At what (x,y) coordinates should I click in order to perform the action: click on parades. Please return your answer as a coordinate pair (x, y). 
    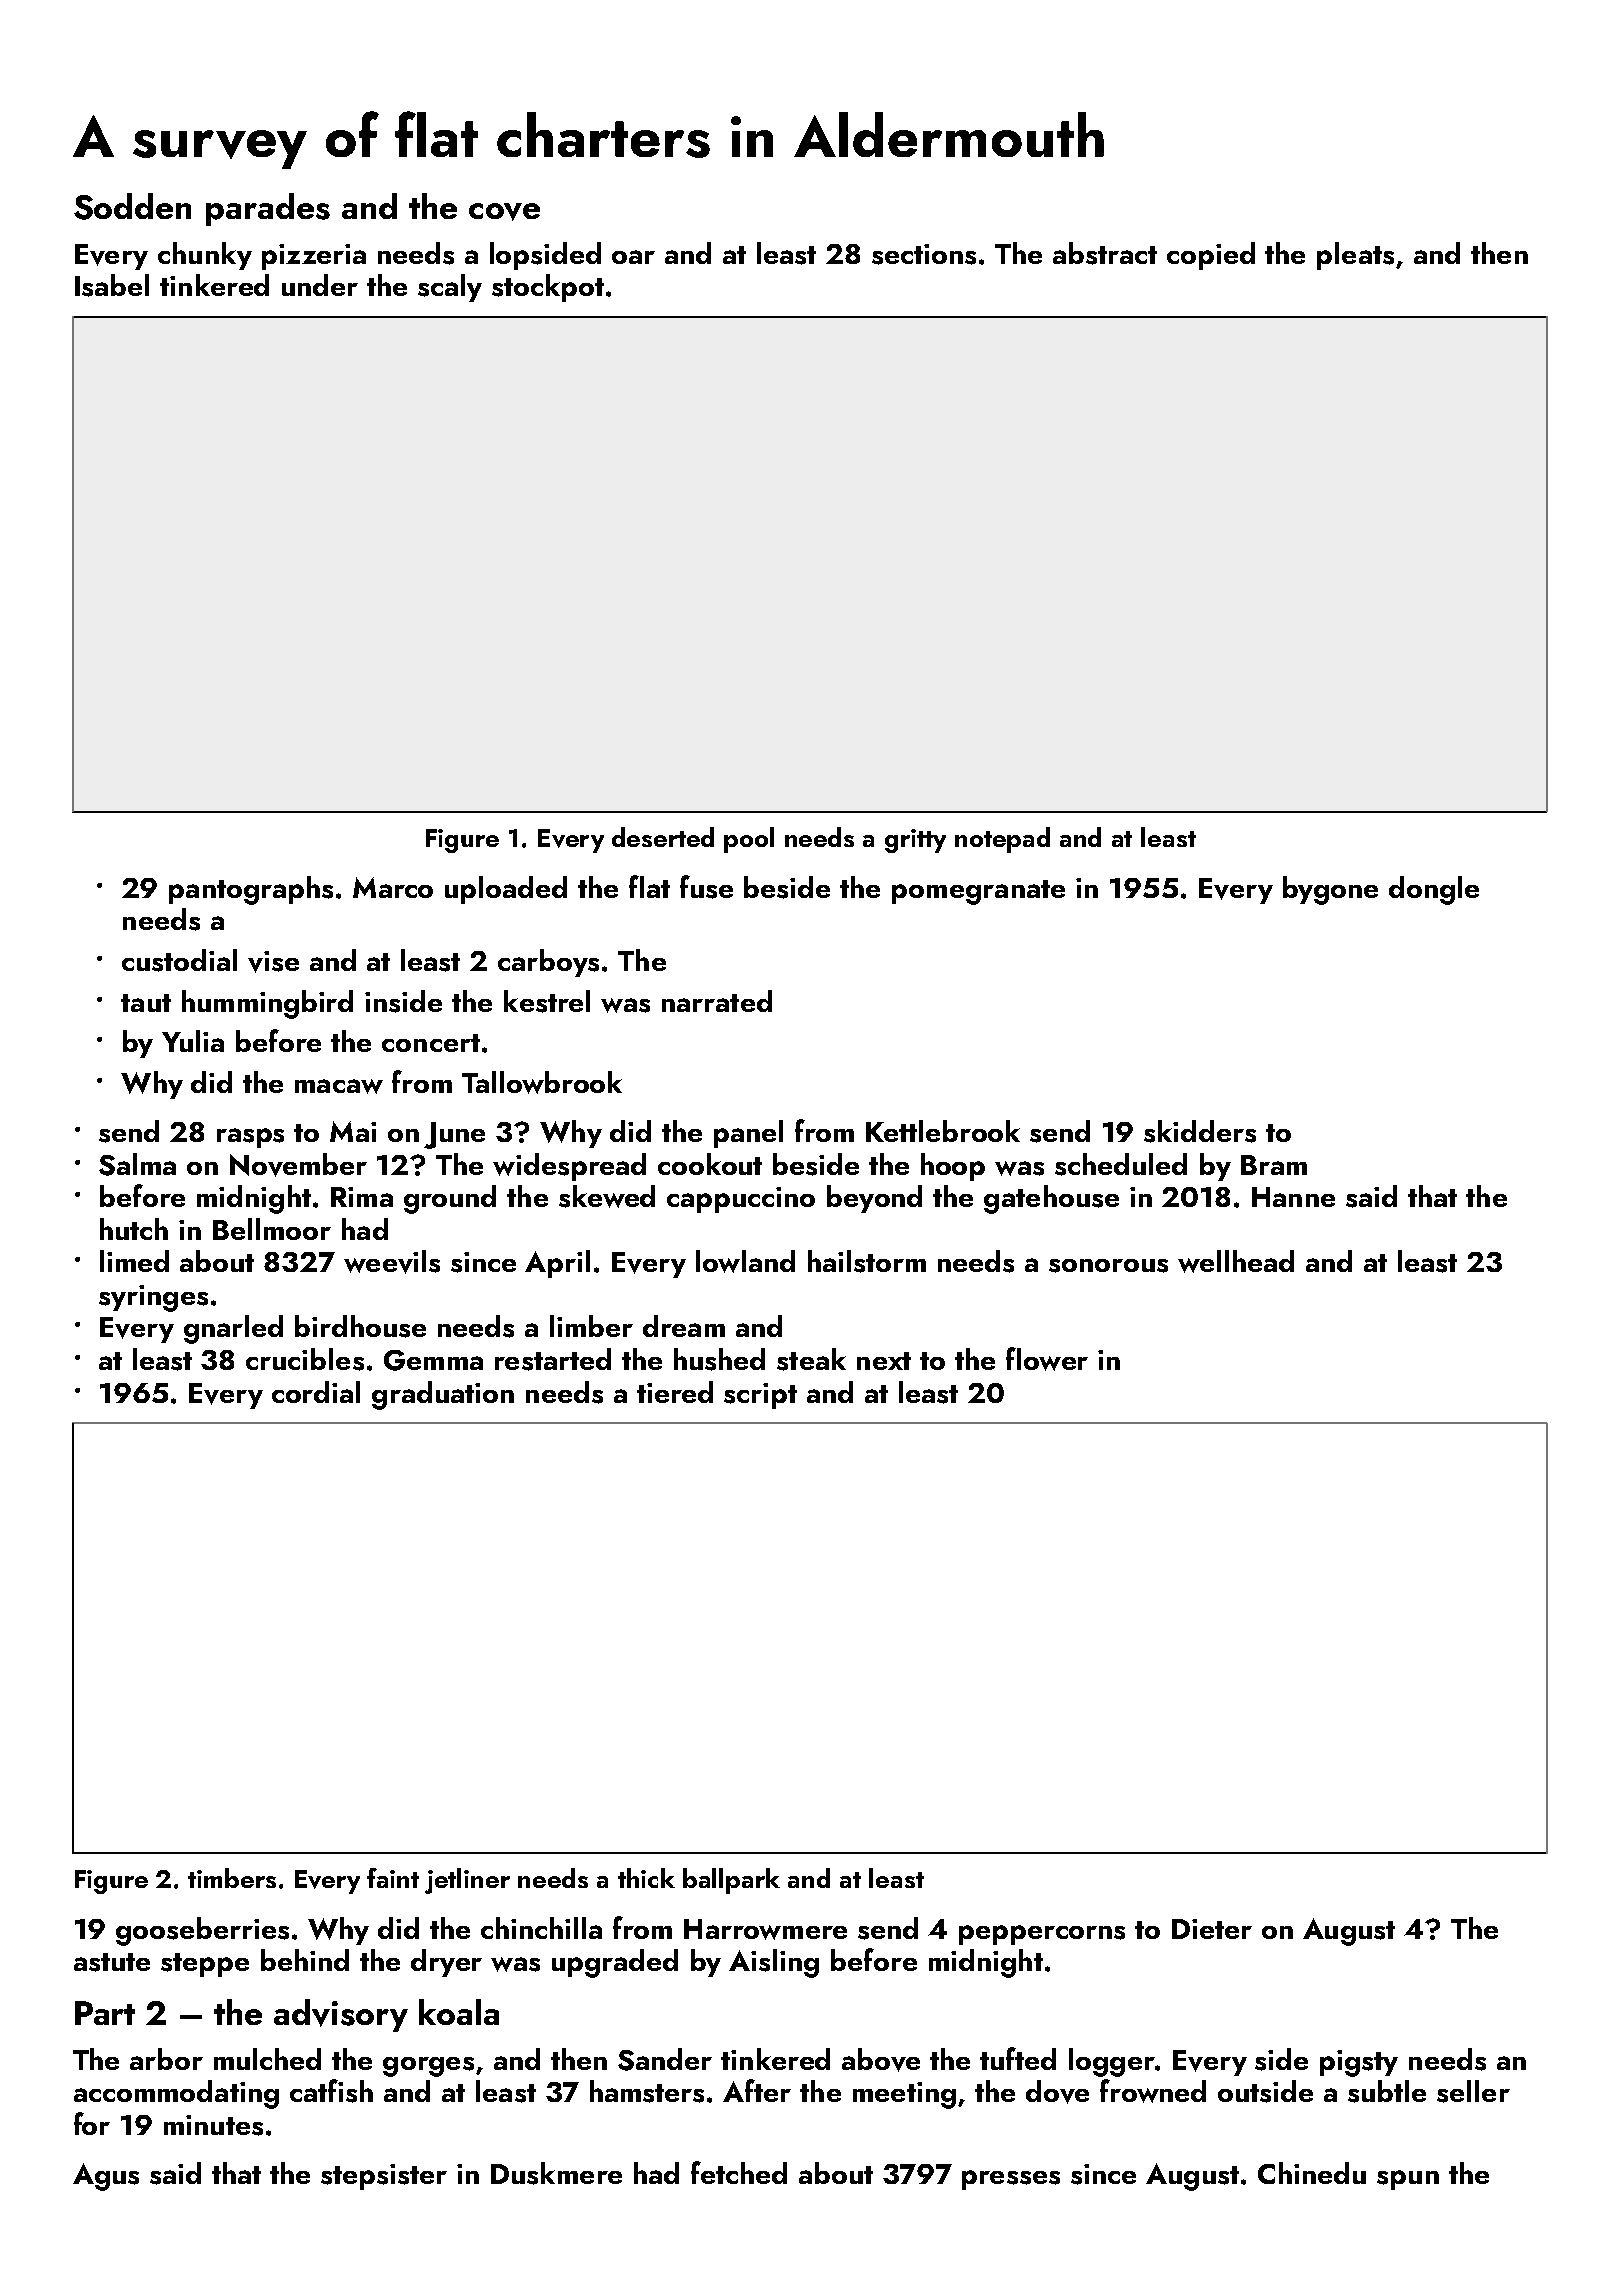
    Looking at the image, I should click on (268, 209).
